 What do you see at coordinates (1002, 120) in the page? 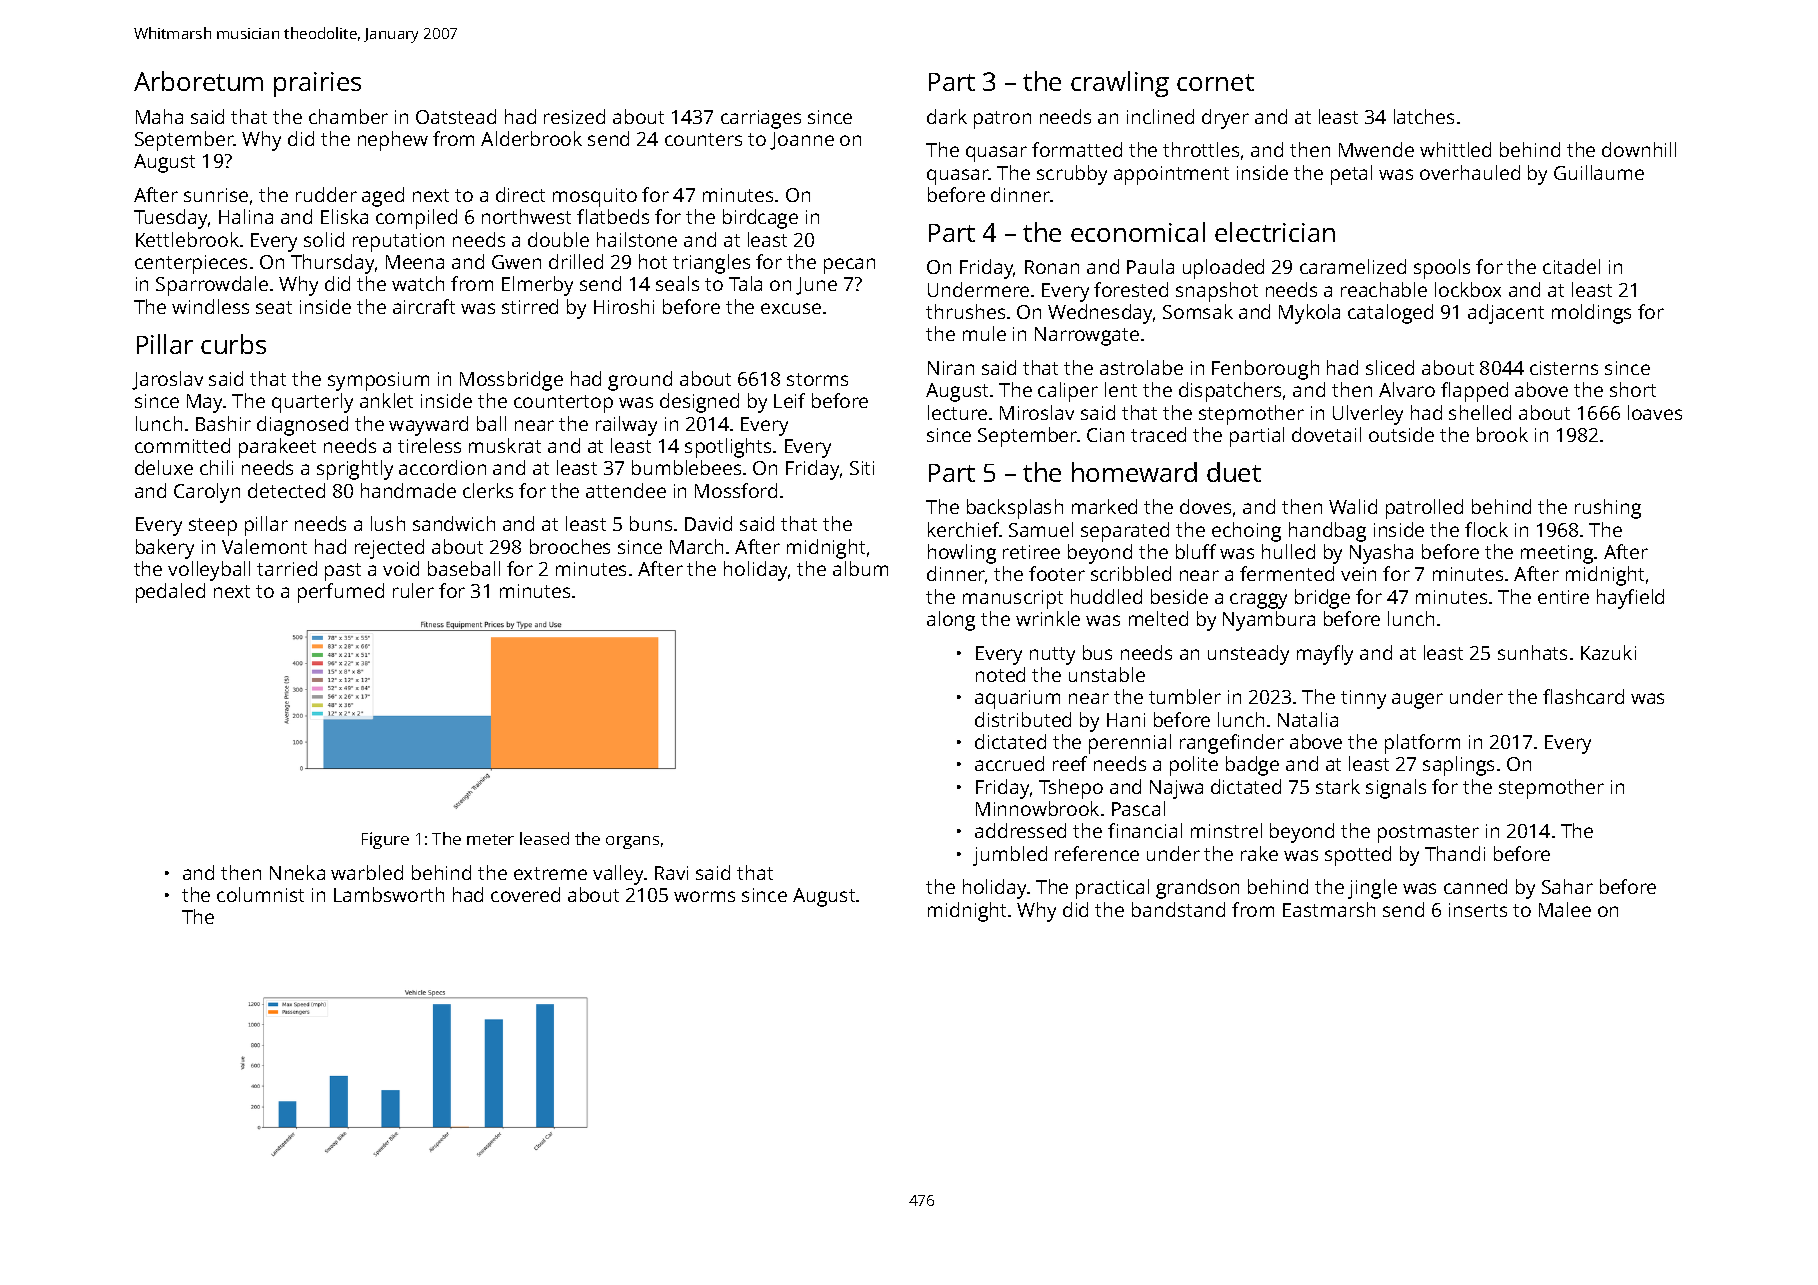
I see `patron` at bounding box center [1002, 120].
